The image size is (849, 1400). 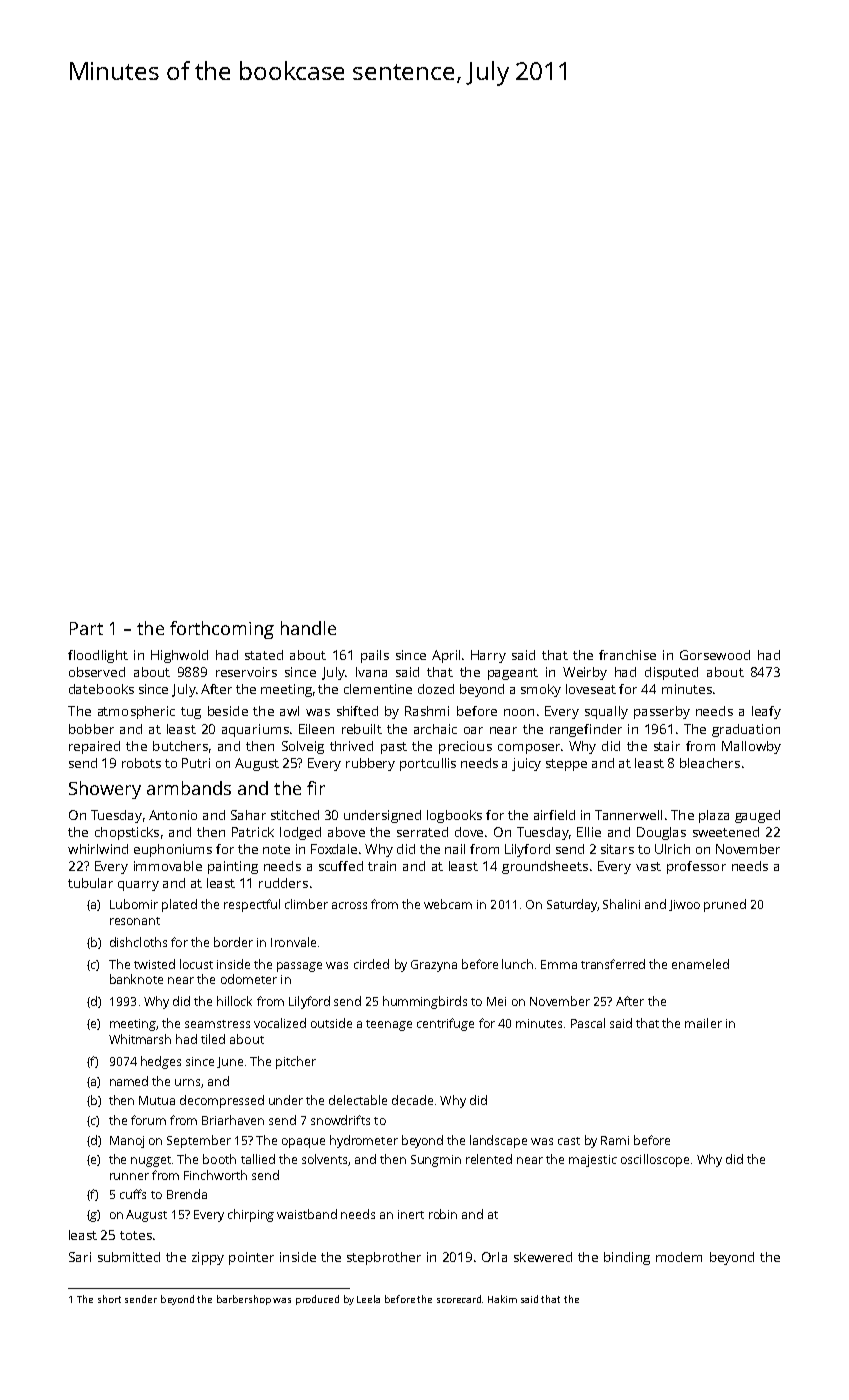 I want to click on majestic, so click(x=593, y=1161).
